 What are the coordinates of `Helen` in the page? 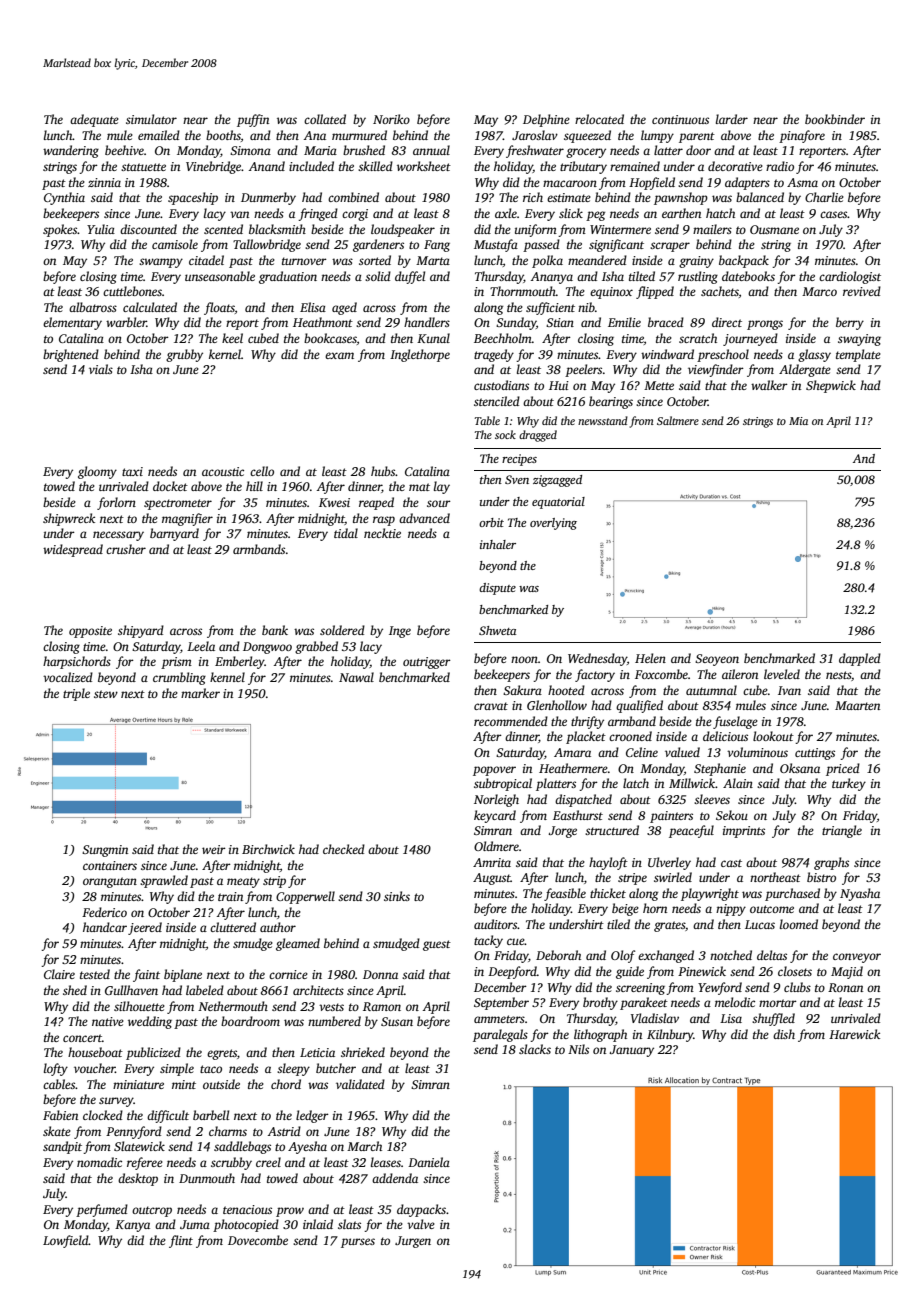 It's located at (650, 658).
